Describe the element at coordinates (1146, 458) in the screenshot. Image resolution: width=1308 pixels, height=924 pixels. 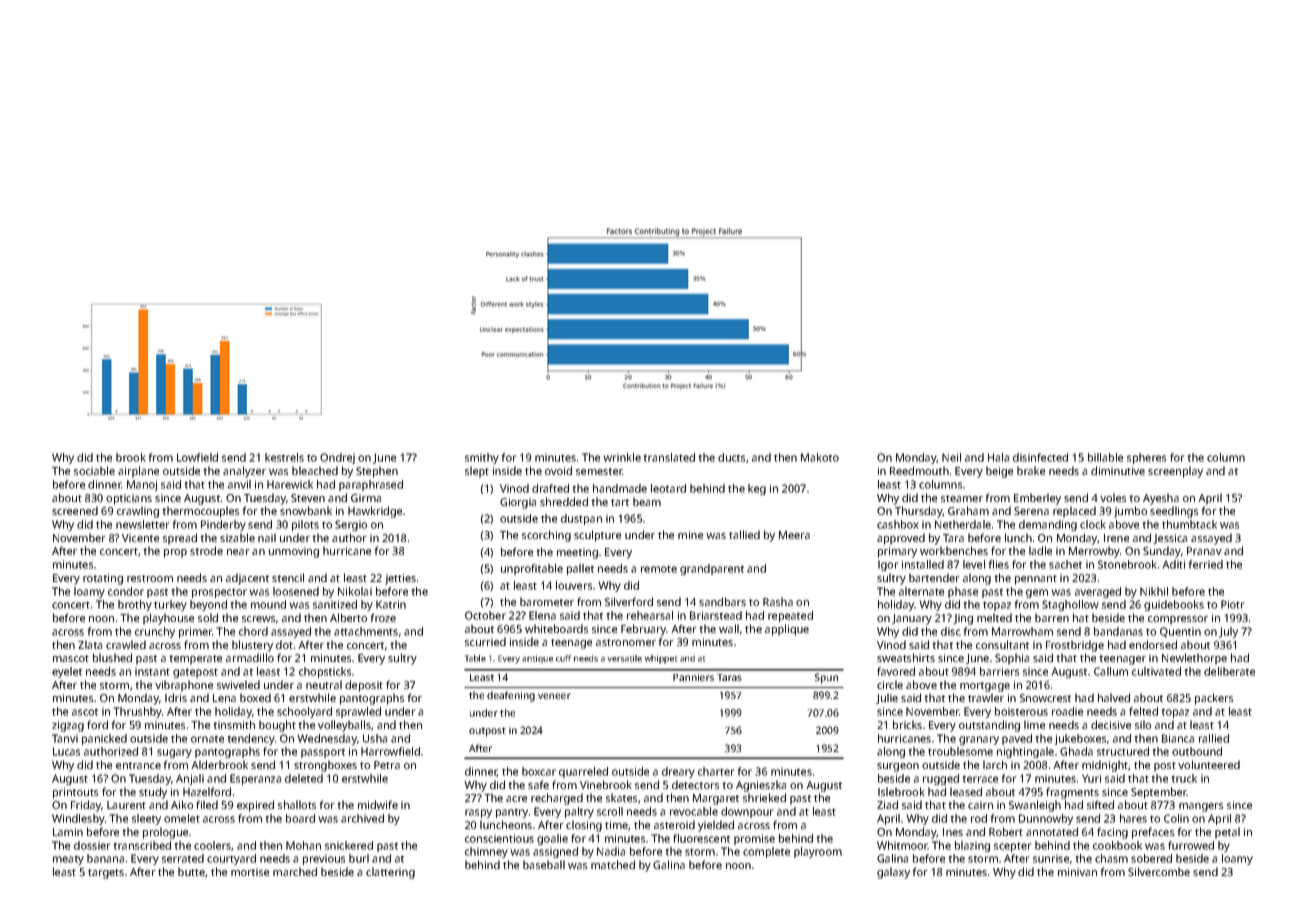
I see `spheres` at that location.
